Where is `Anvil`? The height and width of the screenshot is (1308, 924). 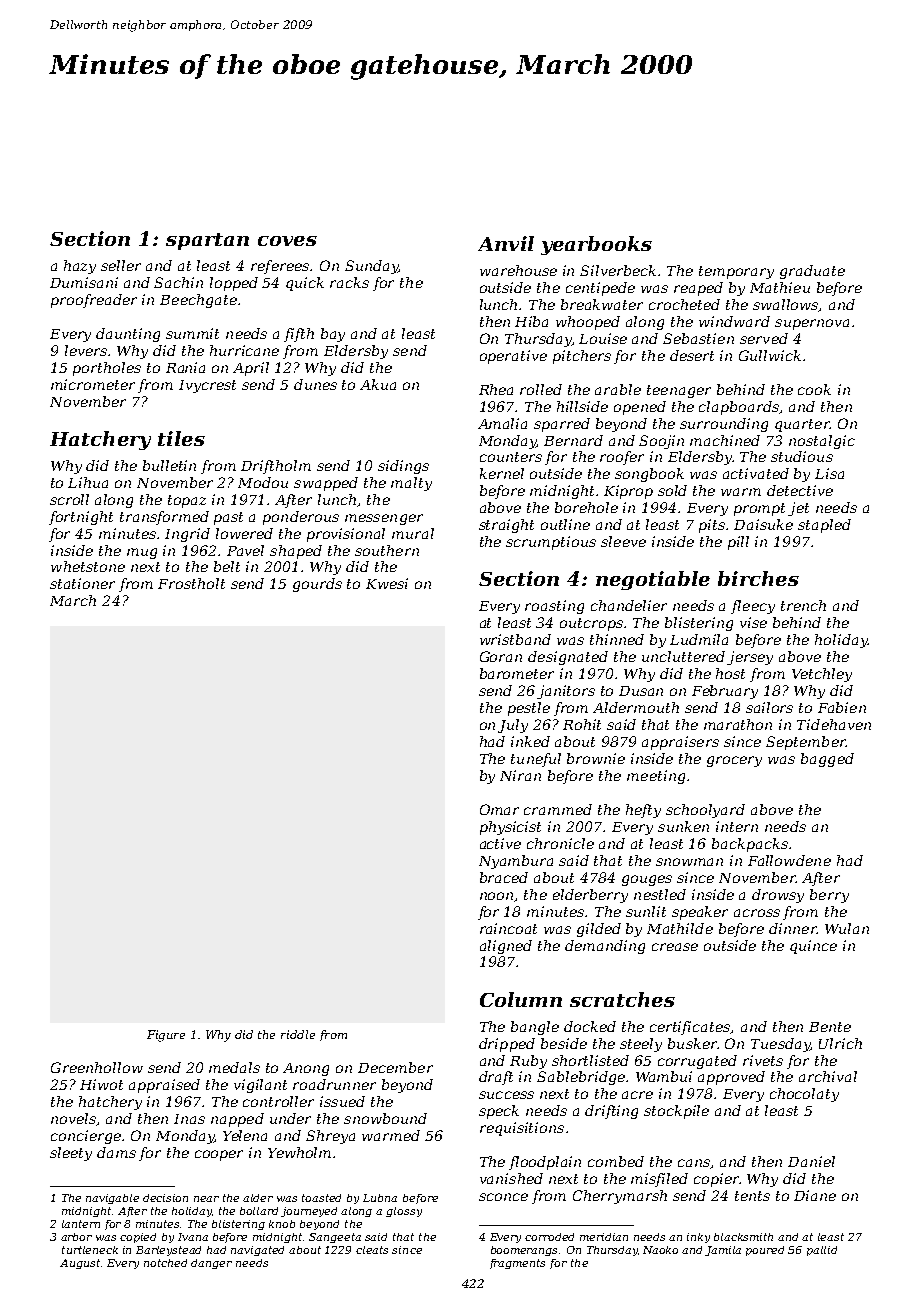 Anvil is located at coordinates (506, 243).
